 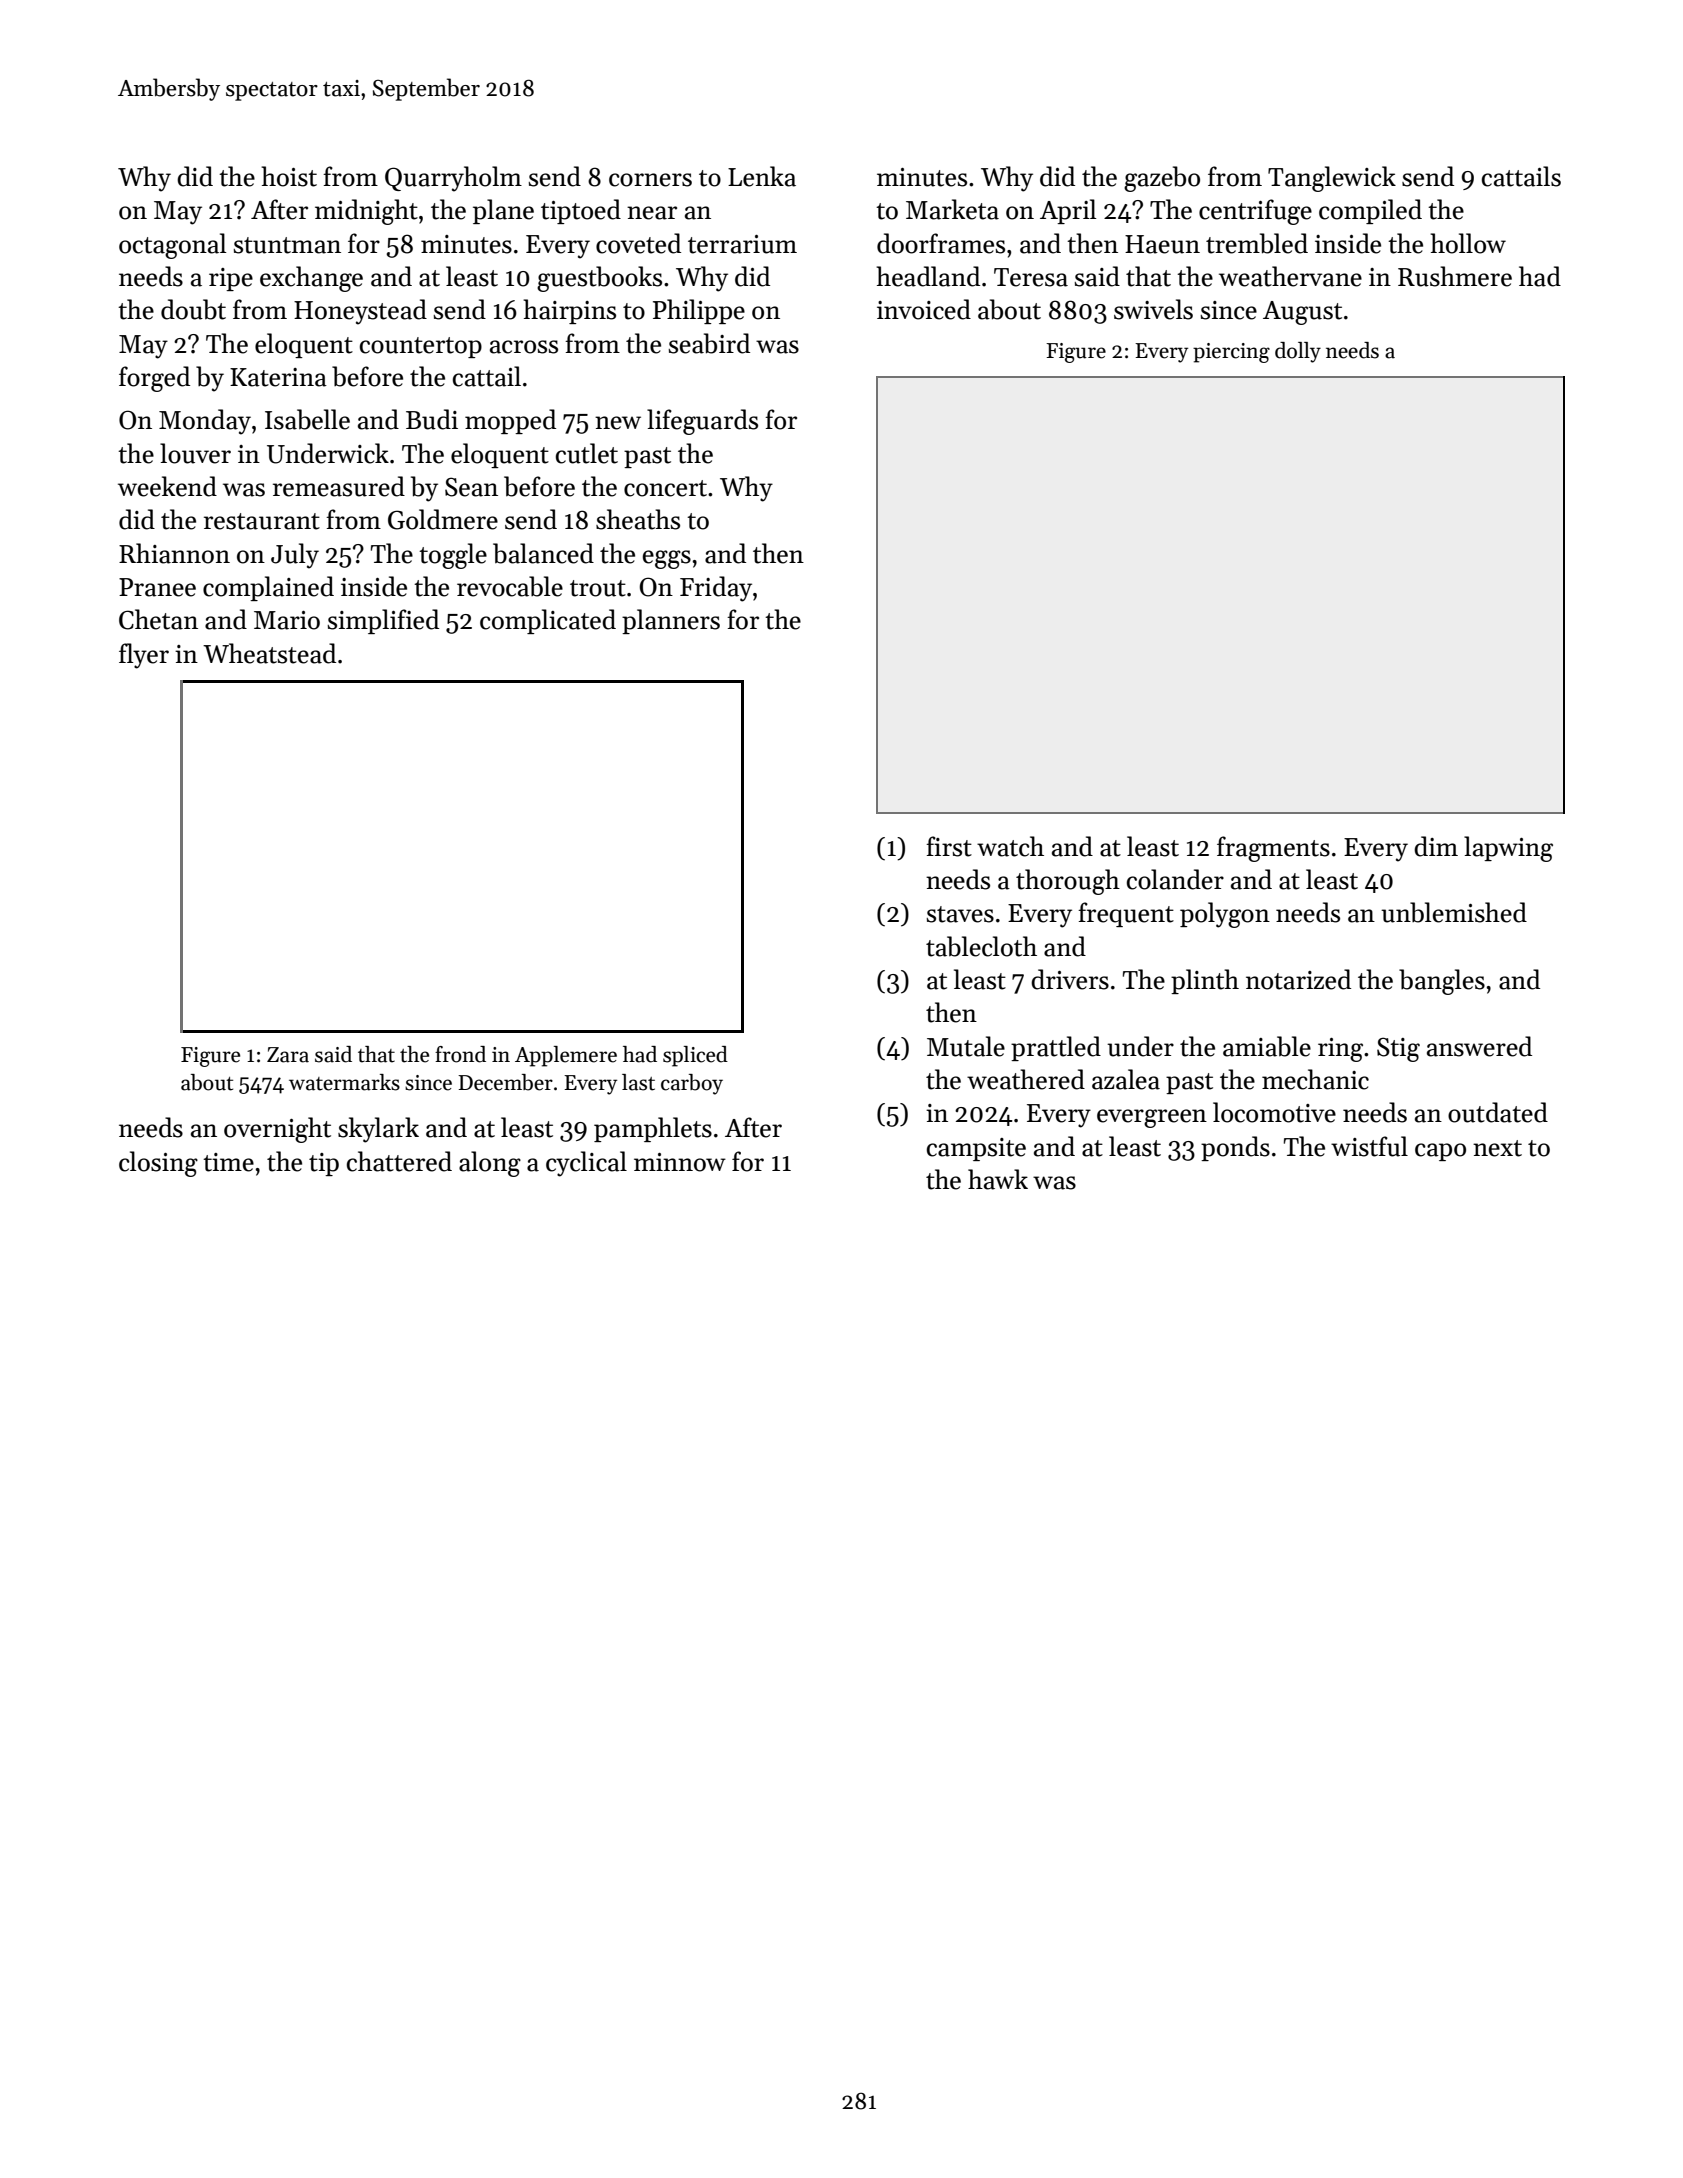 What do you see at coordinates (1162, 179) in the screenshot?
I see `gazebo` at bounding box center [1162, 179].
